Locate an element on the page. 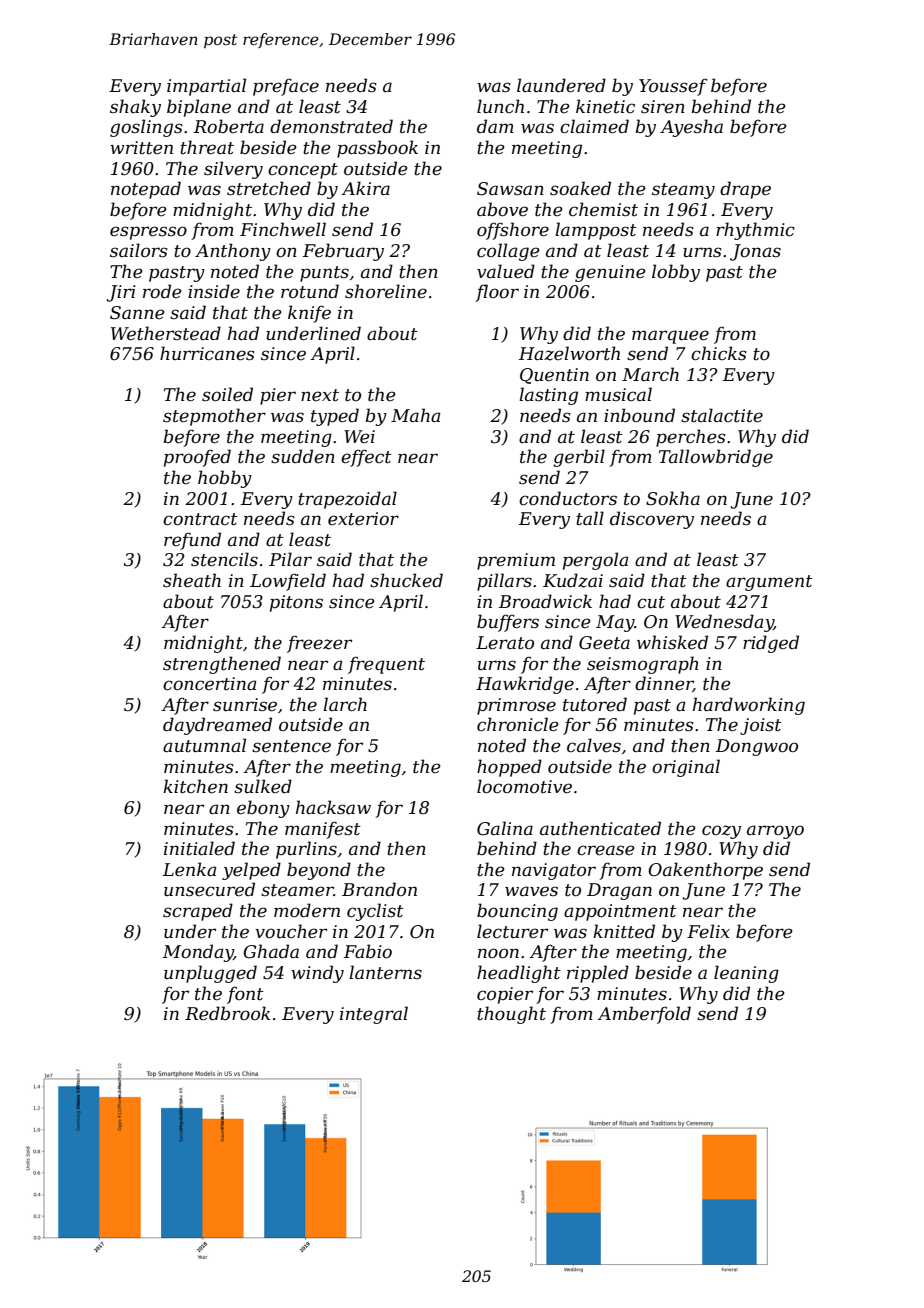 The width and height of the page is (924, 1308). kitchen is located at coordinates (195, 786).
